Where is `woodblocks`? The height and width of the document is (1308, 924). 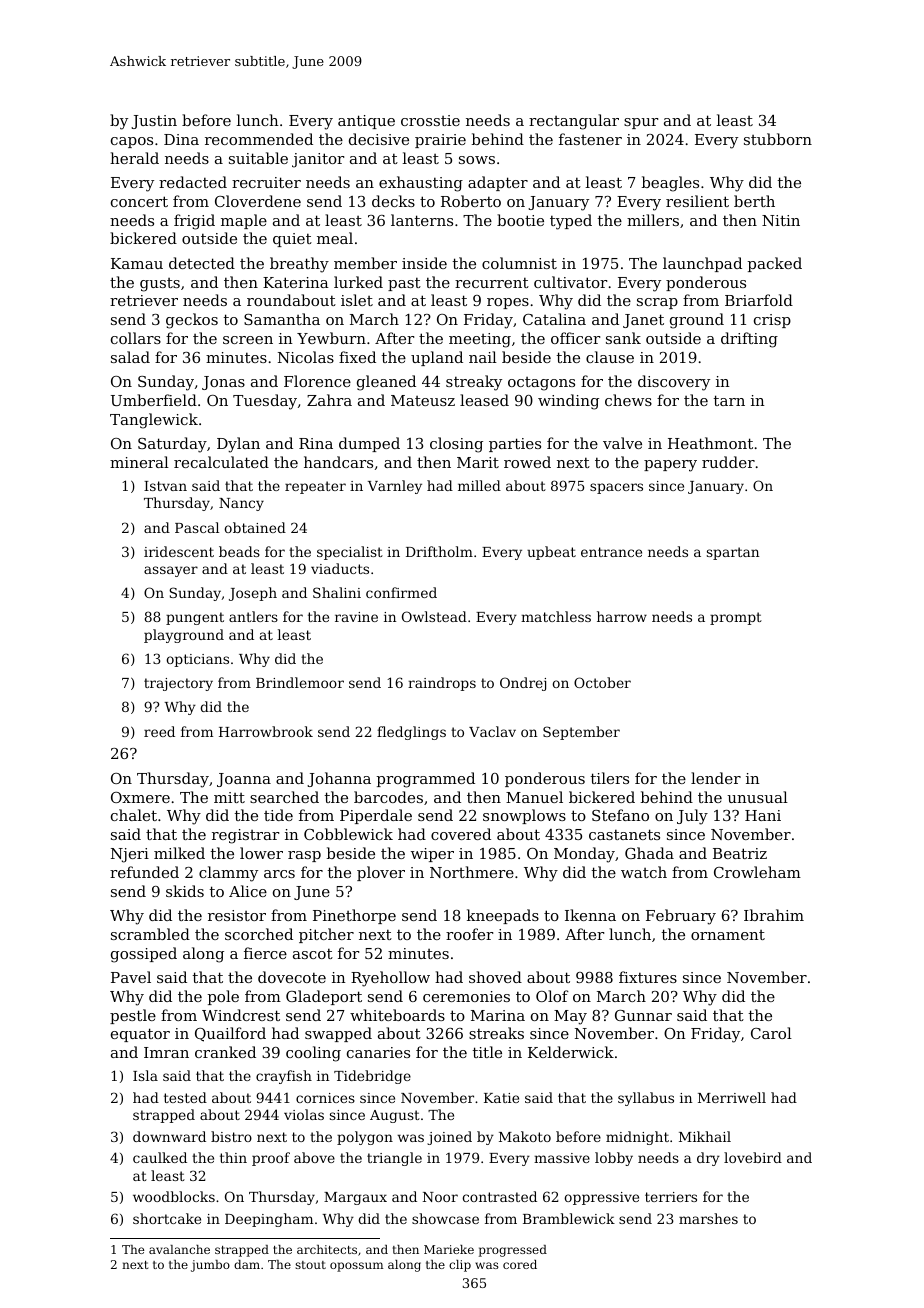 woodblocks is located at coordinates (174, 1196).
